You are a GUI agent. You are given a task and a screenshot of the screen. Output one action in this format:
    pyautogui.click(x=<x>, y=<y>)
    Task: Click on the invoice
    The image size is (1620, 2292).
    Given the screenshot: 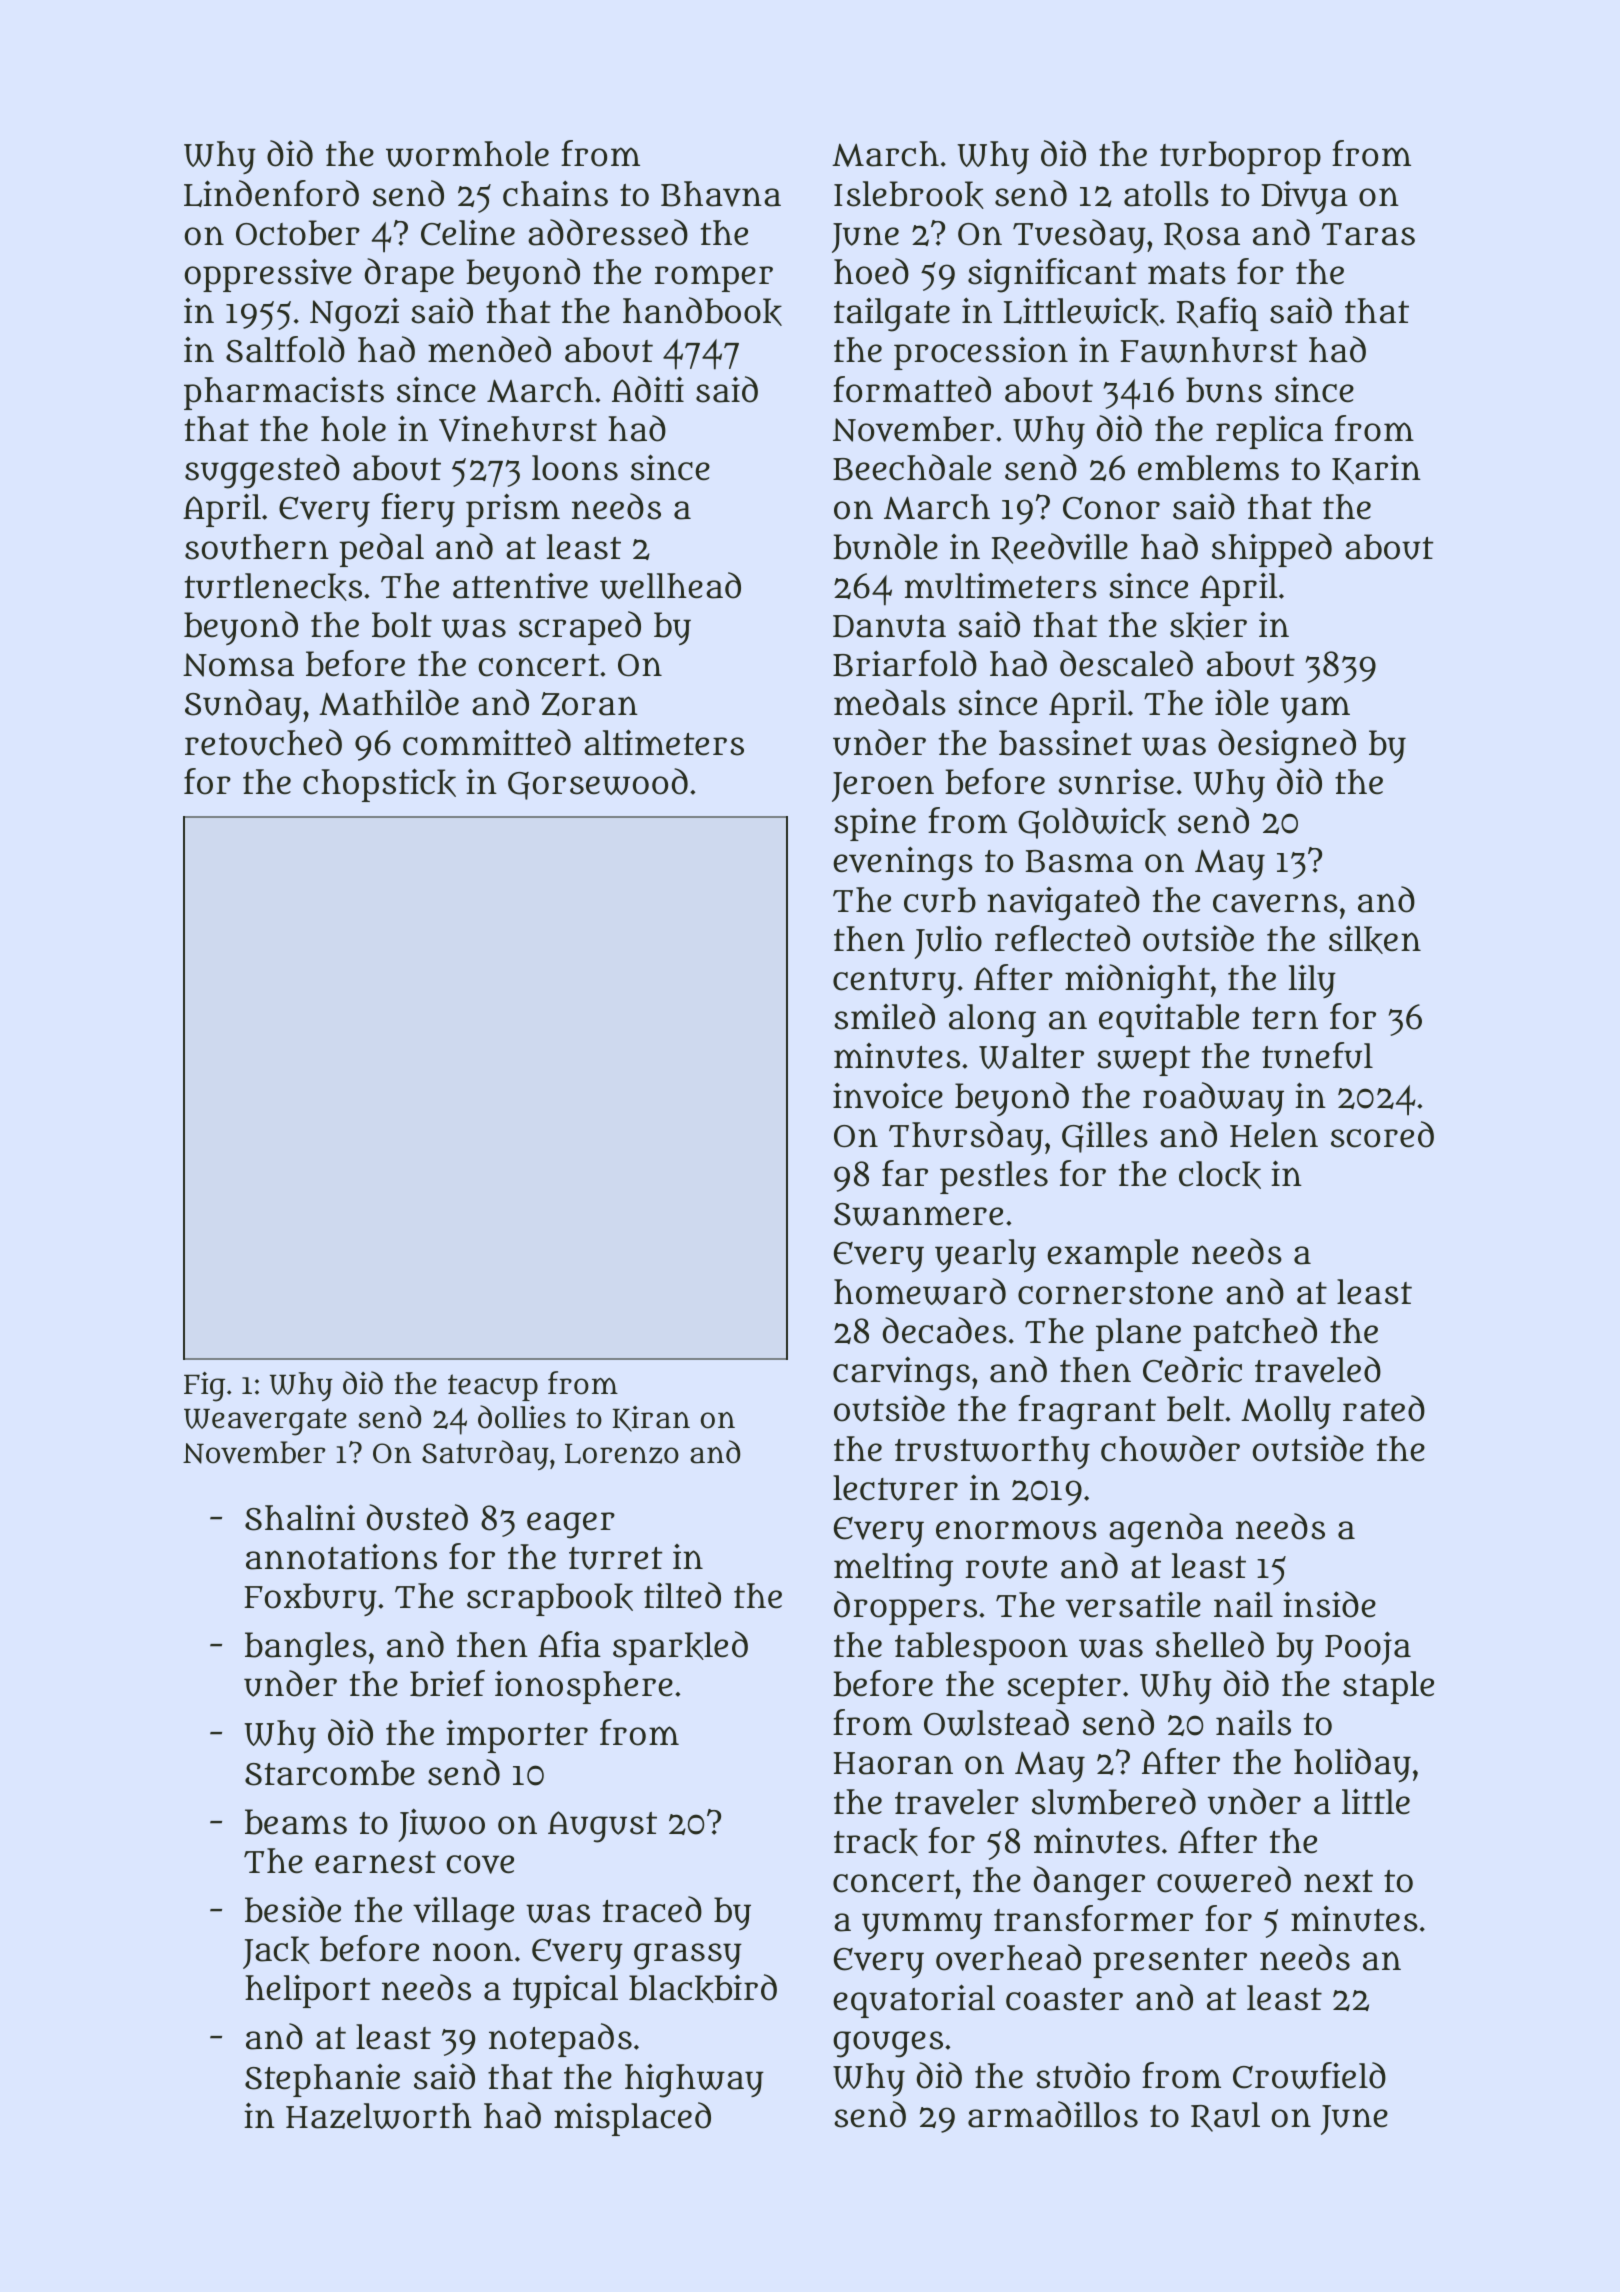 What is the action you would take?
    pyautogui.click(x=888, y=1095)
